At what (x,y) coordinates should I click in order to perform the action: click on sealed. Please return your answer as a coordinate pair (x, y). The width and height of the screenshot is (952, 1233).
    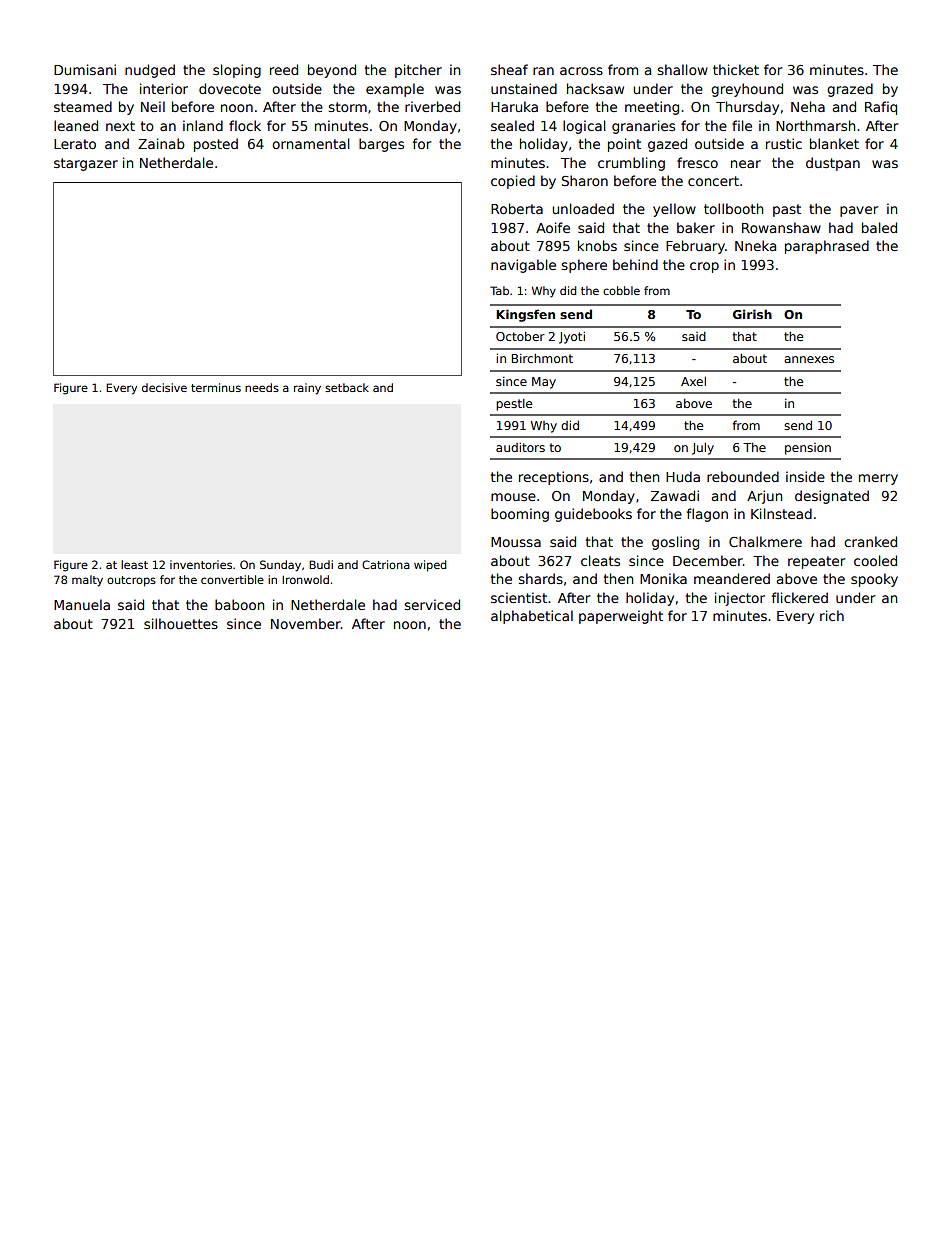
    Looking at the image, I should click on (512, 125).
